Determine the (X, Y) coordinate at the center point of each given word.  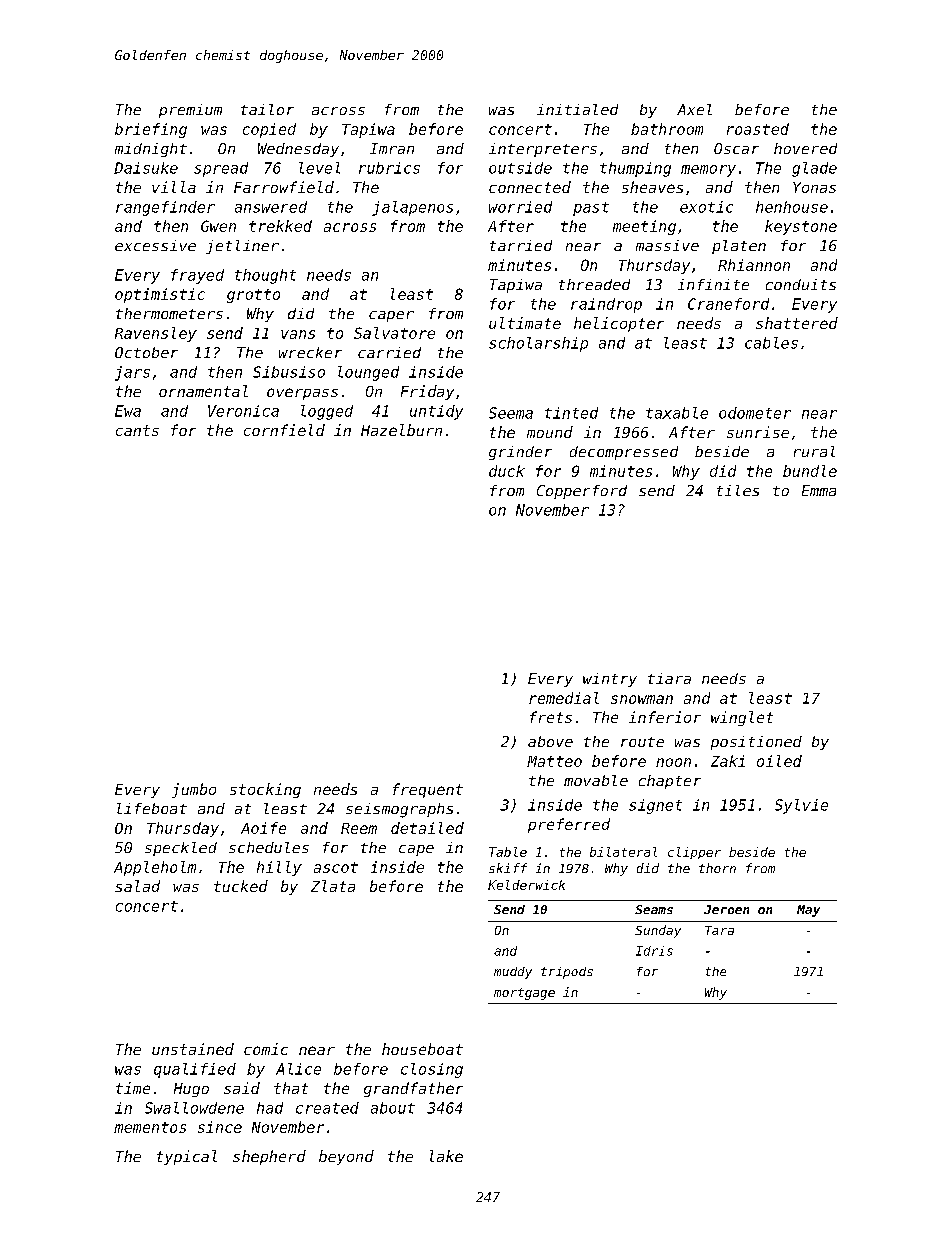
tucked (241, 886)
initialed (577, 109)
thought (265, 276)
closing (432, 1070)
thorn (717, 868)
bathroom (667, 129)
